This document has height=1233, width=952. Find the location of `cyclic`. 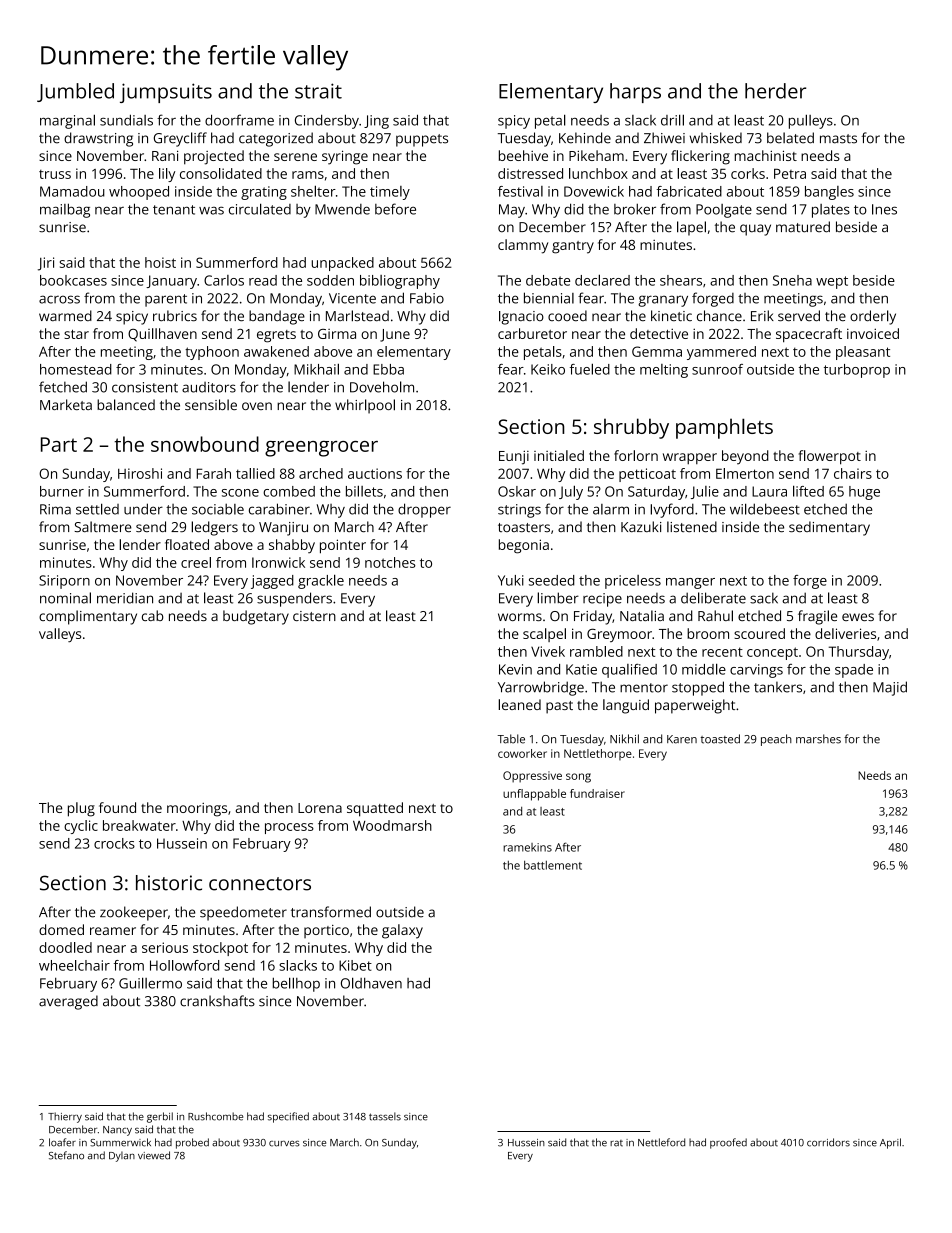

cyclic is located at coordinates (81, 827).
